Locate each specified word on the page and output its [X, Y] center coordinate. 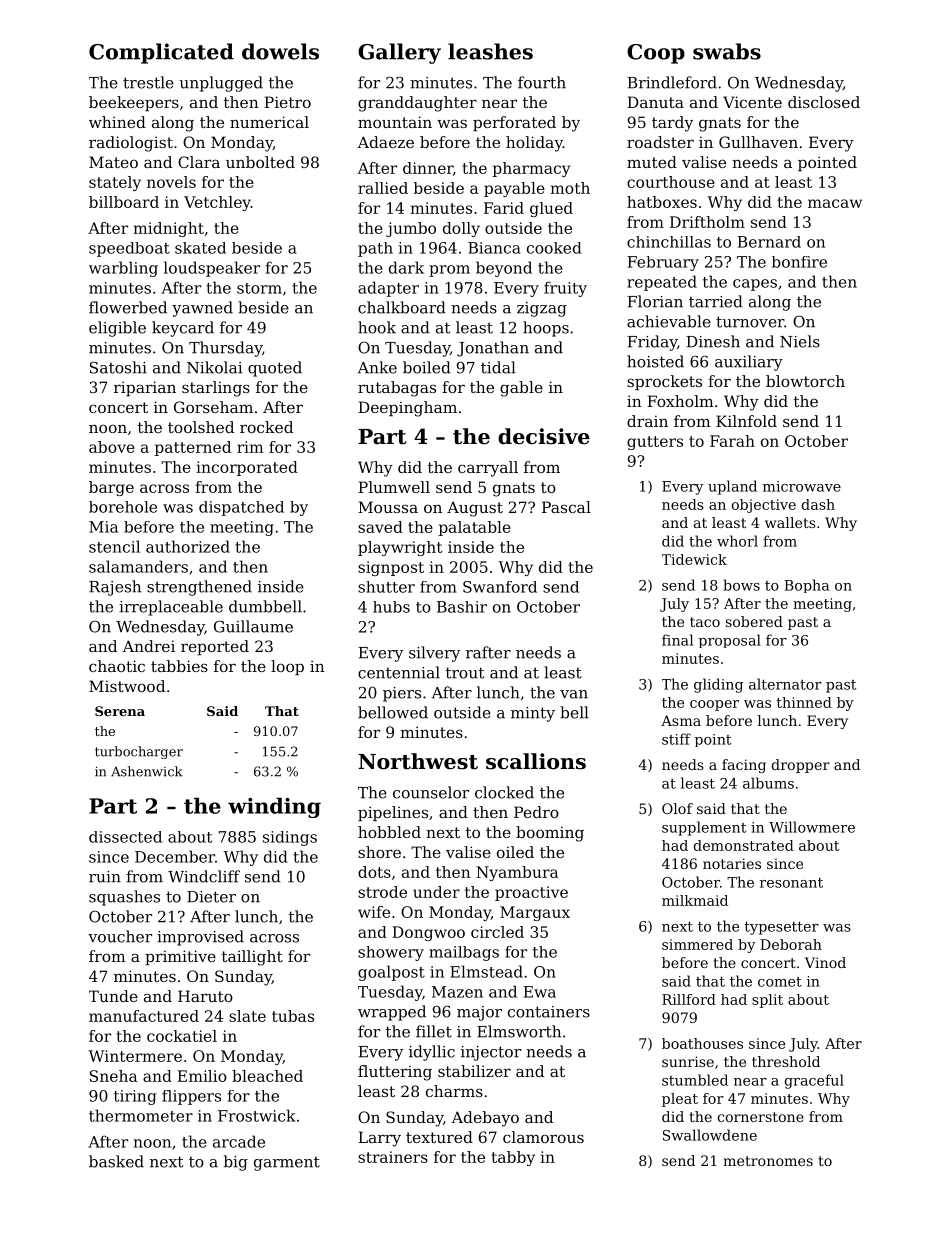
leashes [490, 51]
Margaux [535, 913]
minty [533, 714]
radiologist [131, 144]
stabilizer [474, 1071]
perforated [514, 123]
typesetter [781, 928]
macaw [835, 203]
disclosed [824, 102]
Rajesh [115, 588]
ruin [105, 877]
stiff [676, 739]
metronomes [768, 1161]
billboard [124, 202]
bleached [267, 1076]
